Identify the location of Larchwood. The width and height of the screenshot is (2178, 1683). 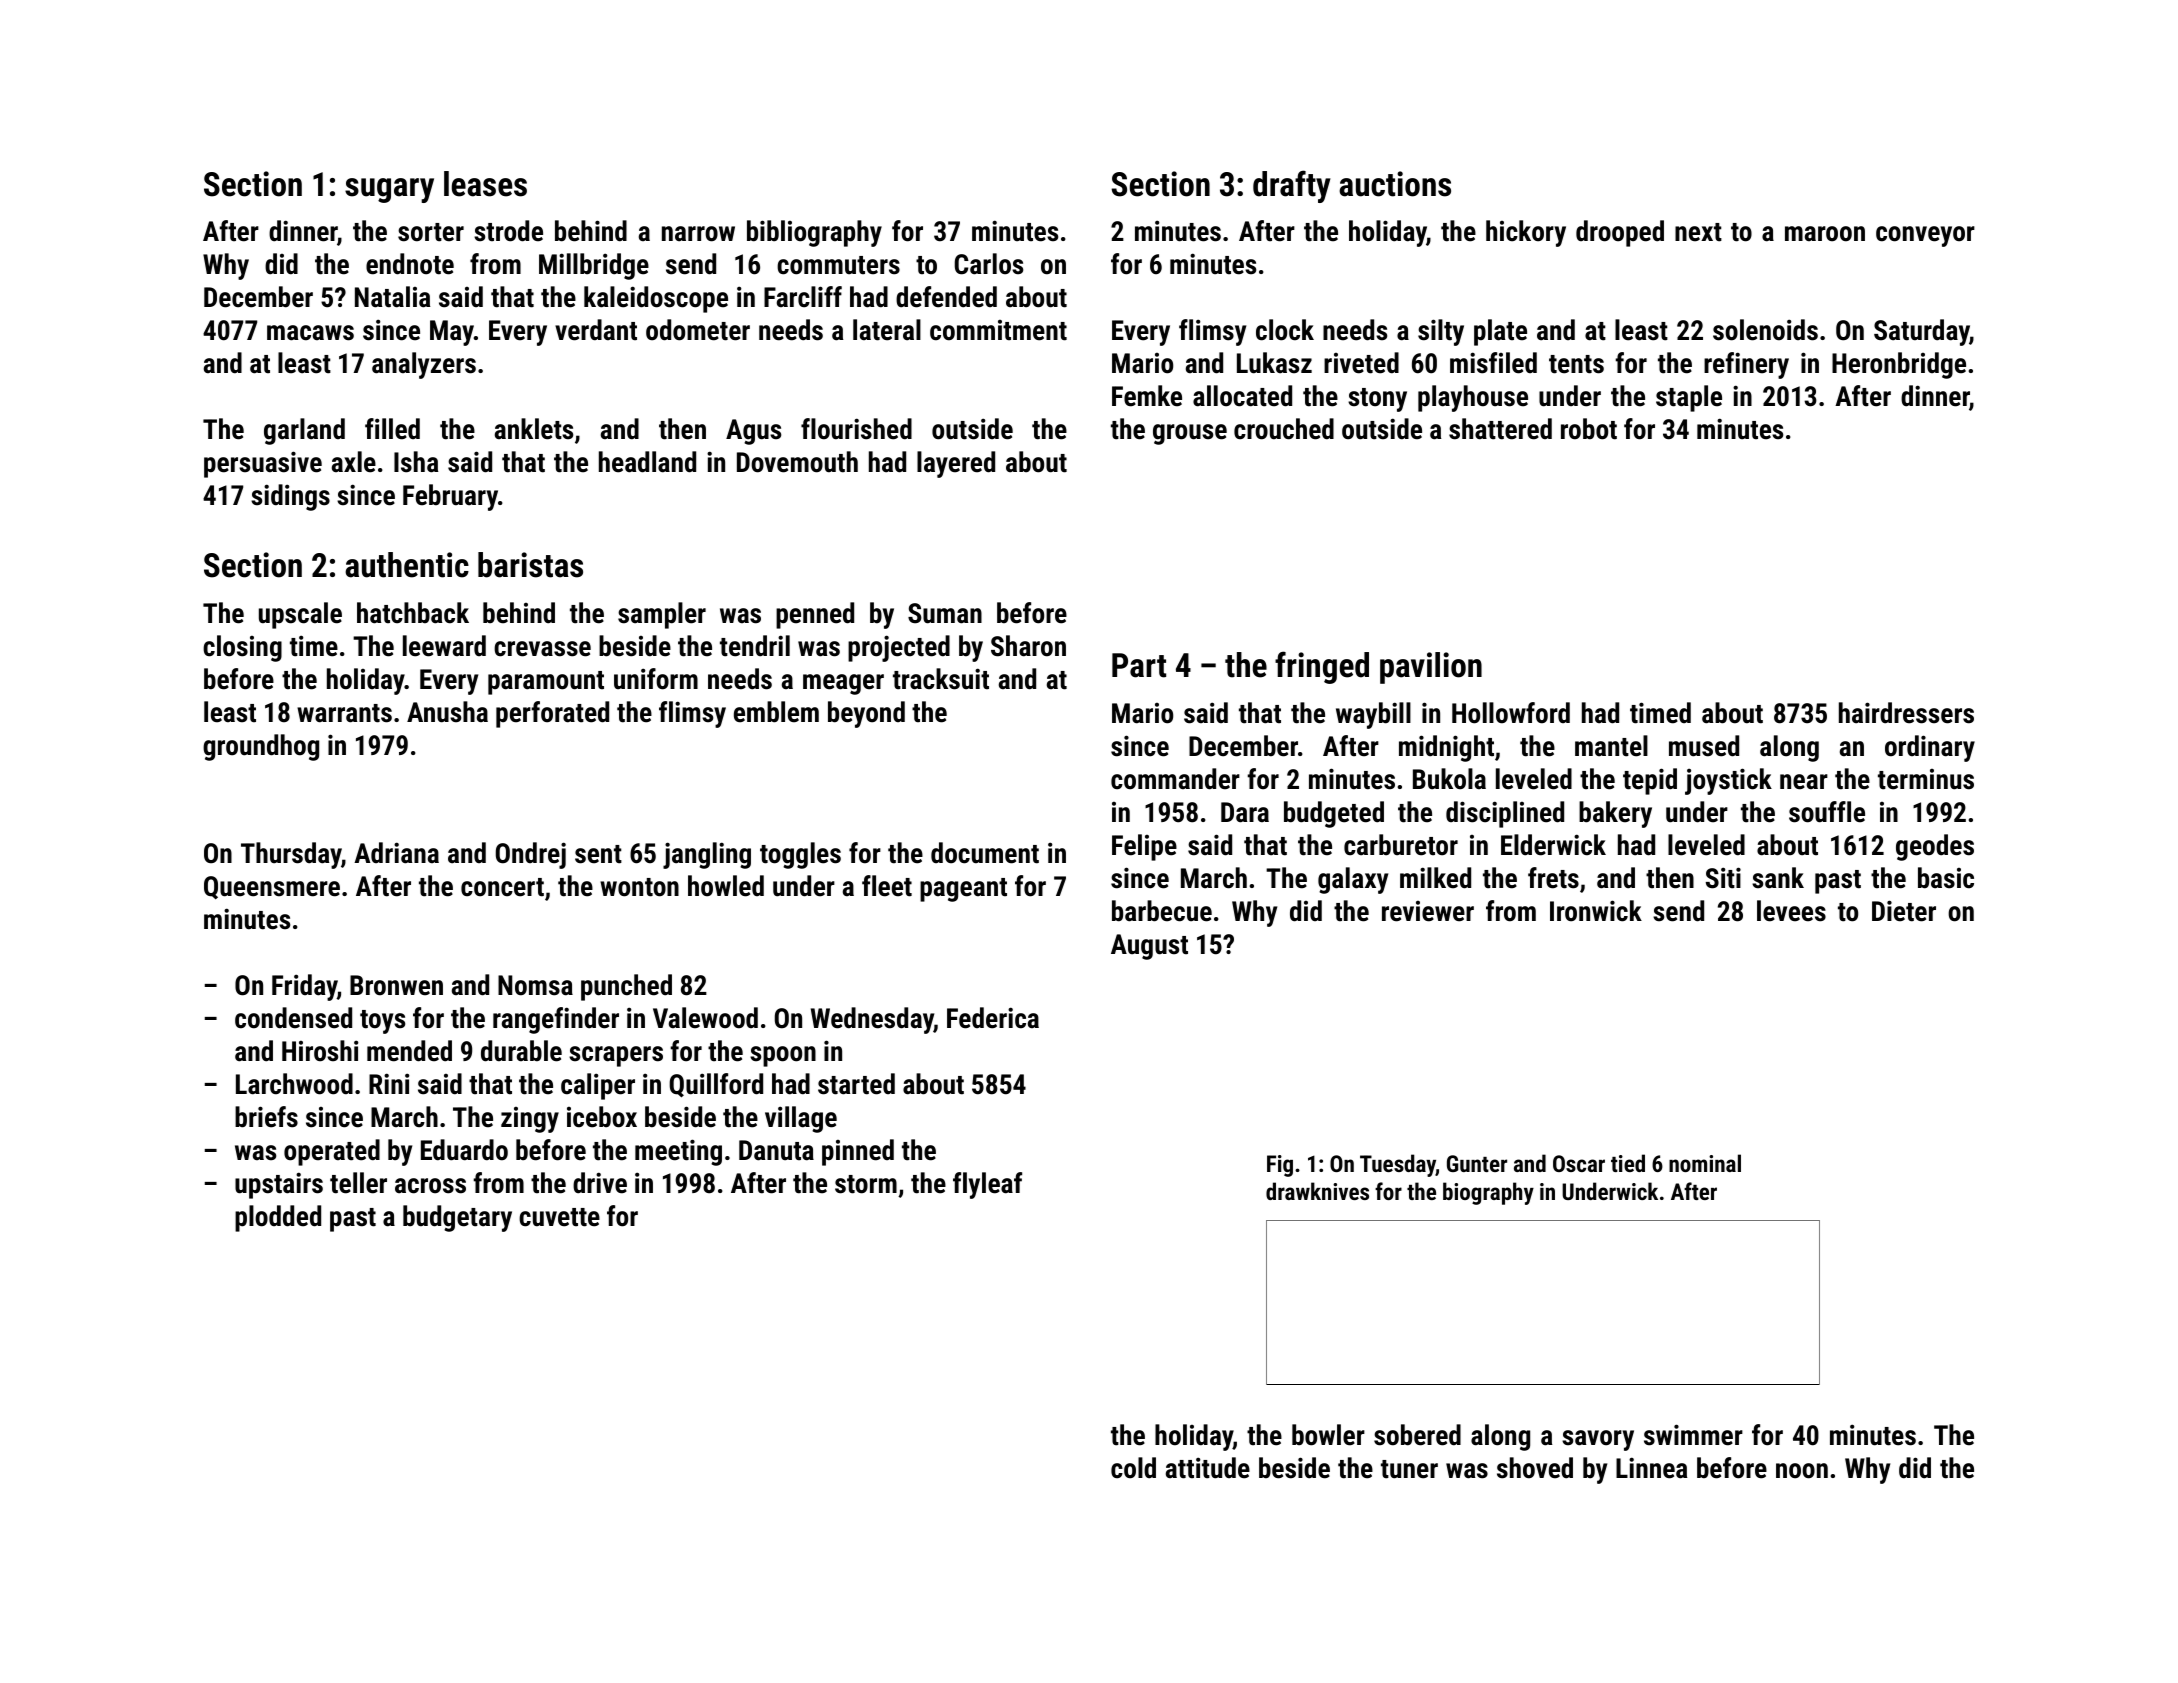
(294, 1084).
